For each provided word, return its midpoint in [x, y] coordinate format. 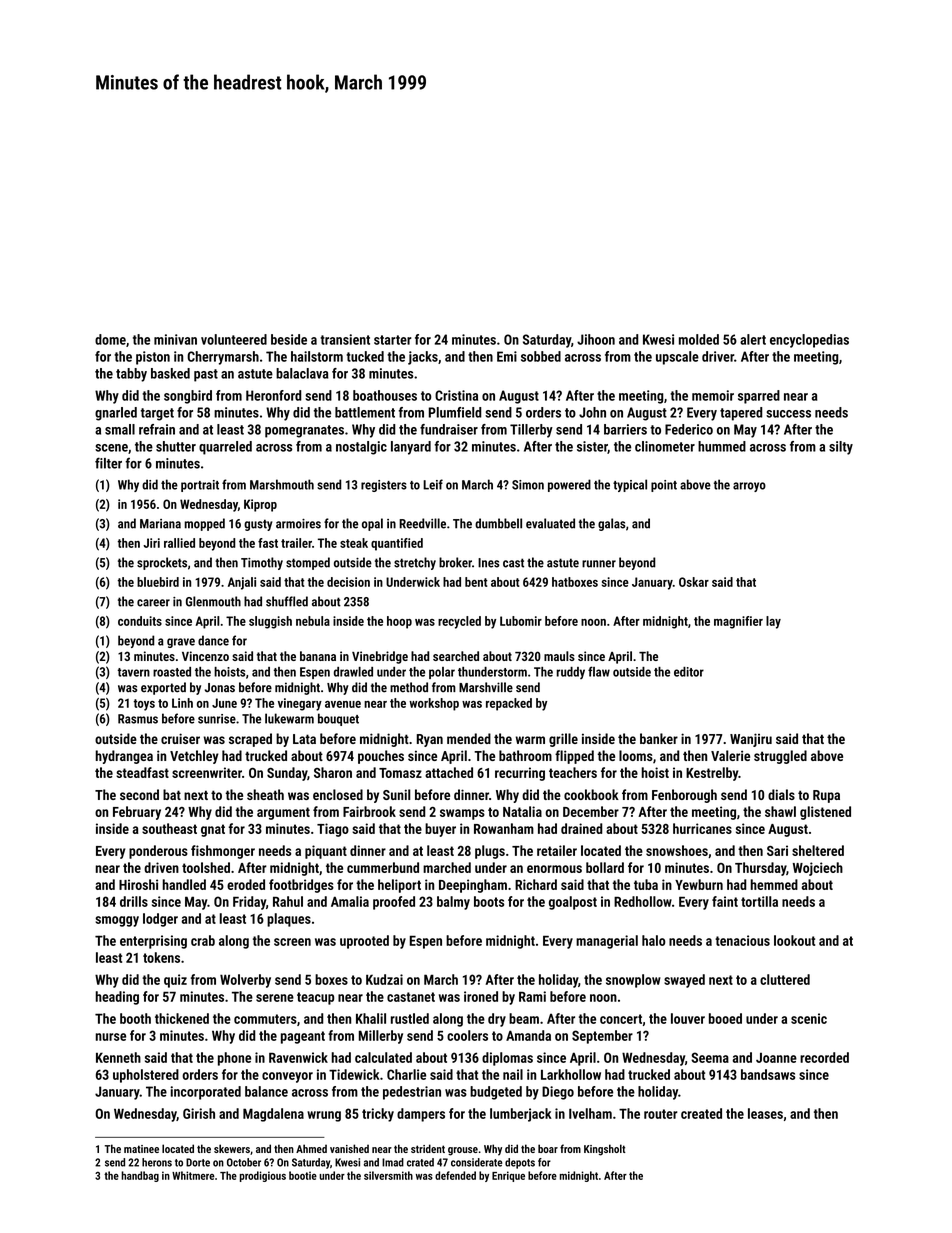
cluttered [785, 979]
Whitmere [193, 1175]
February [137, 813]
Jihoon [596, 339]
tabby [131, 375]
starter [393, 340]
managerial [607, 942]
